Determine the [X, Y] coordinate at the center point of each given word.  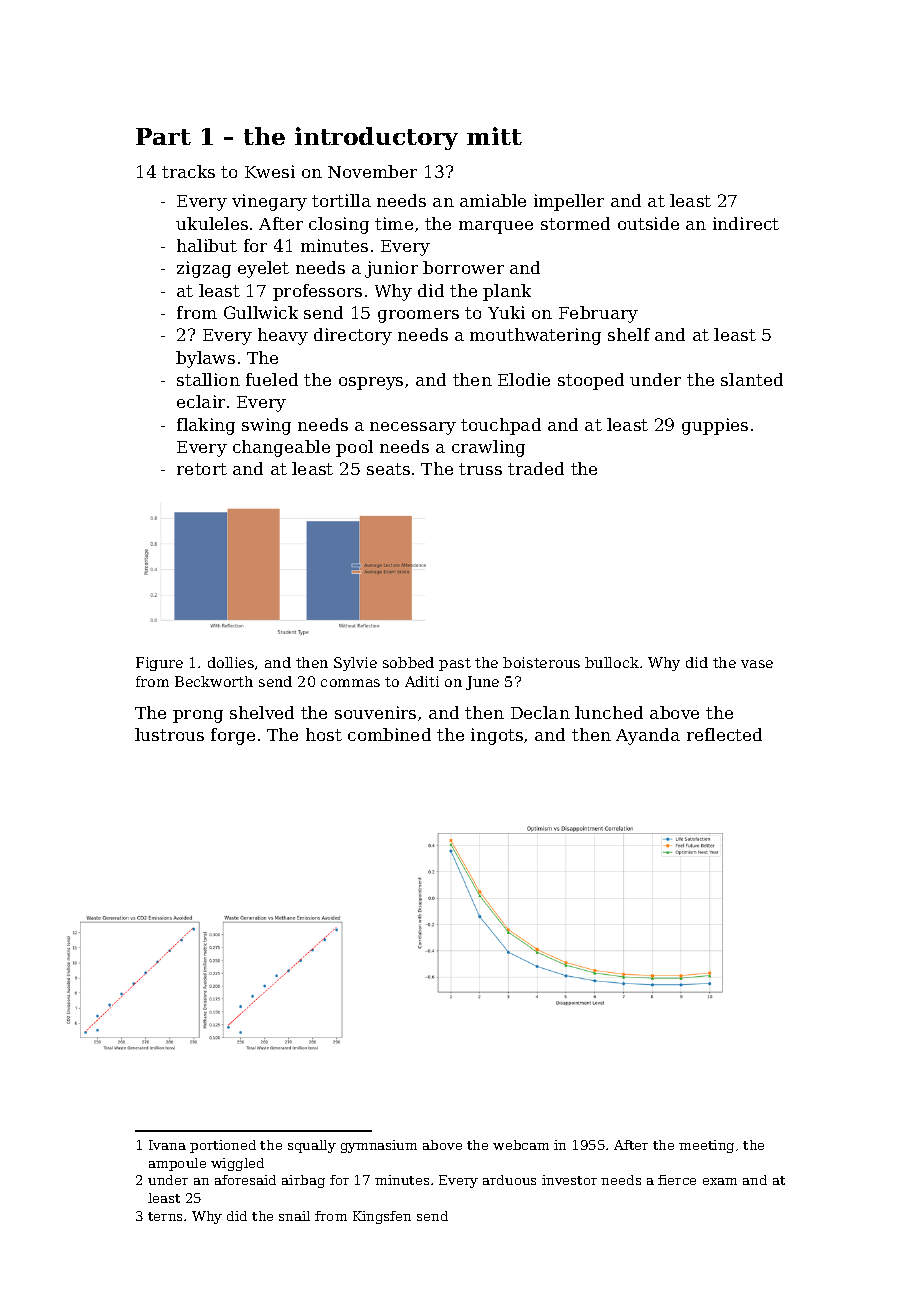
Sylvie [355, 664]
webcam [521, 1145]
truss [480, 469]
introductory [376, 138]
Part [163, 136]
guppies [715, 426]
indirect [746, 223]
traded [536, 468]
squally [312, 1146]
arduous [509, 1180]
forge [233, 736]
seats [388, 469]
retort [202, 469]
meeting [706, 1146]
